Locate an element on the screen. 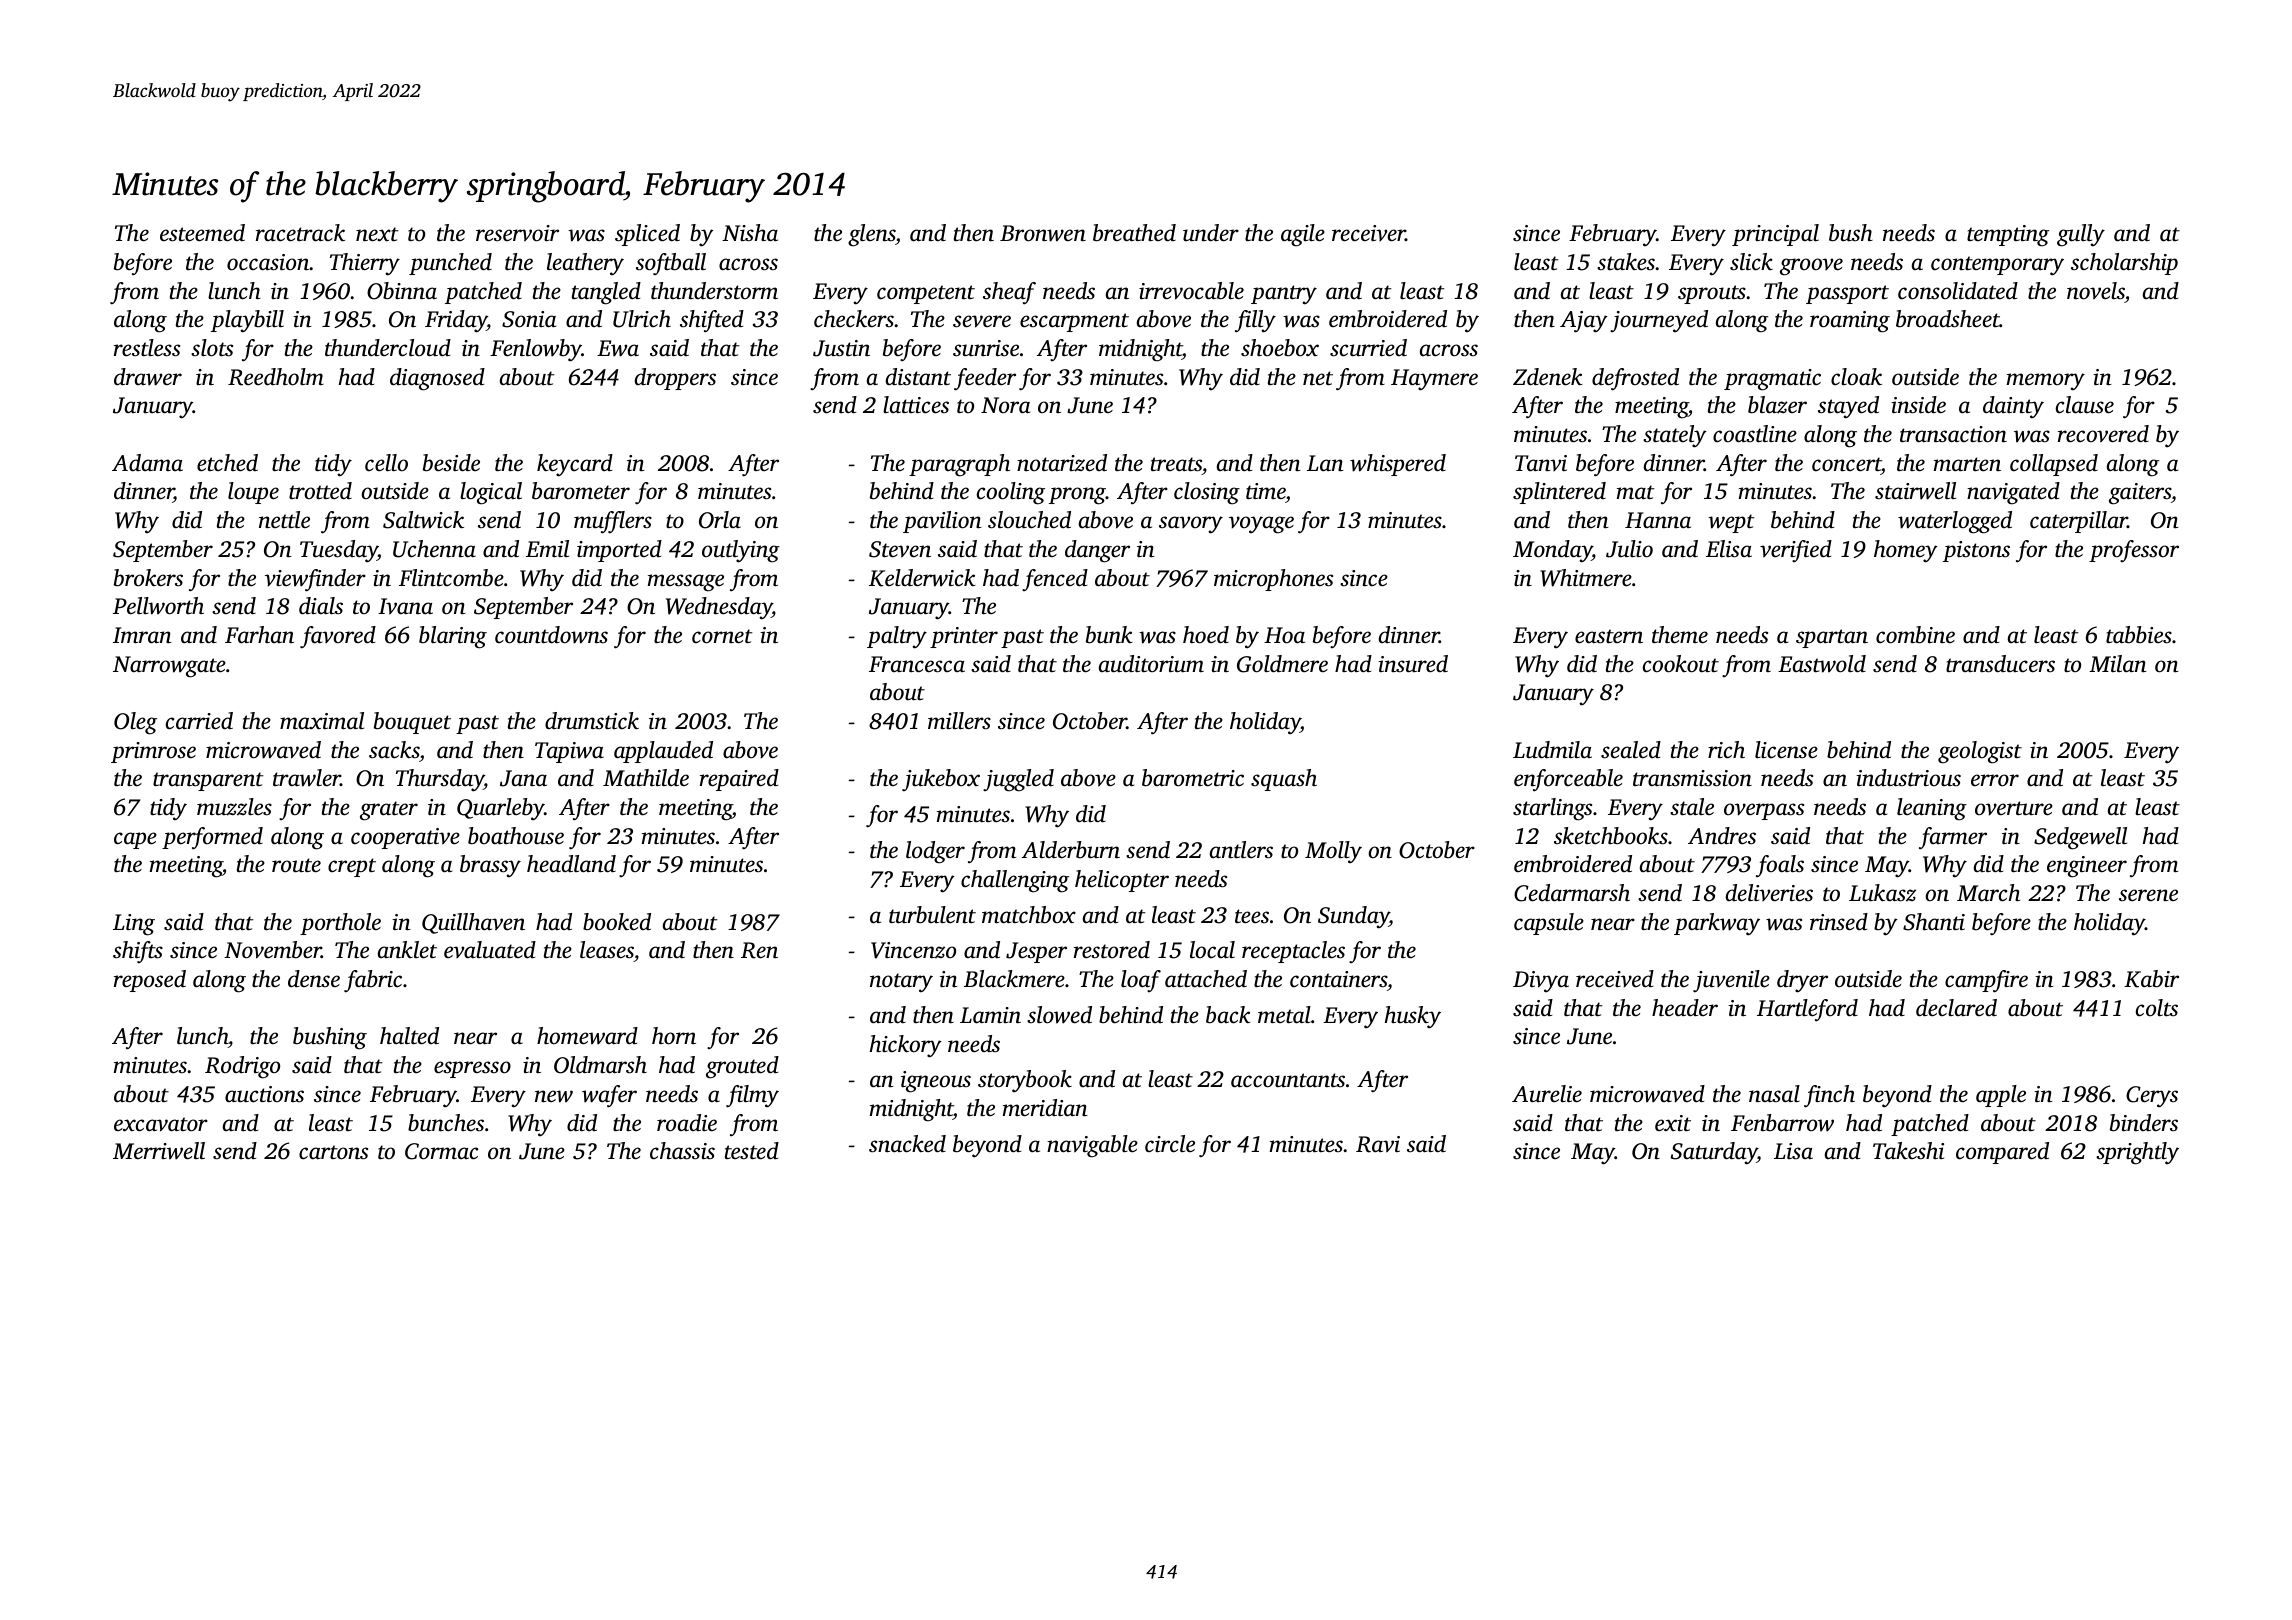 The image size is (2292, 1620). irrevocable is located at coordinates (1191, 291).
